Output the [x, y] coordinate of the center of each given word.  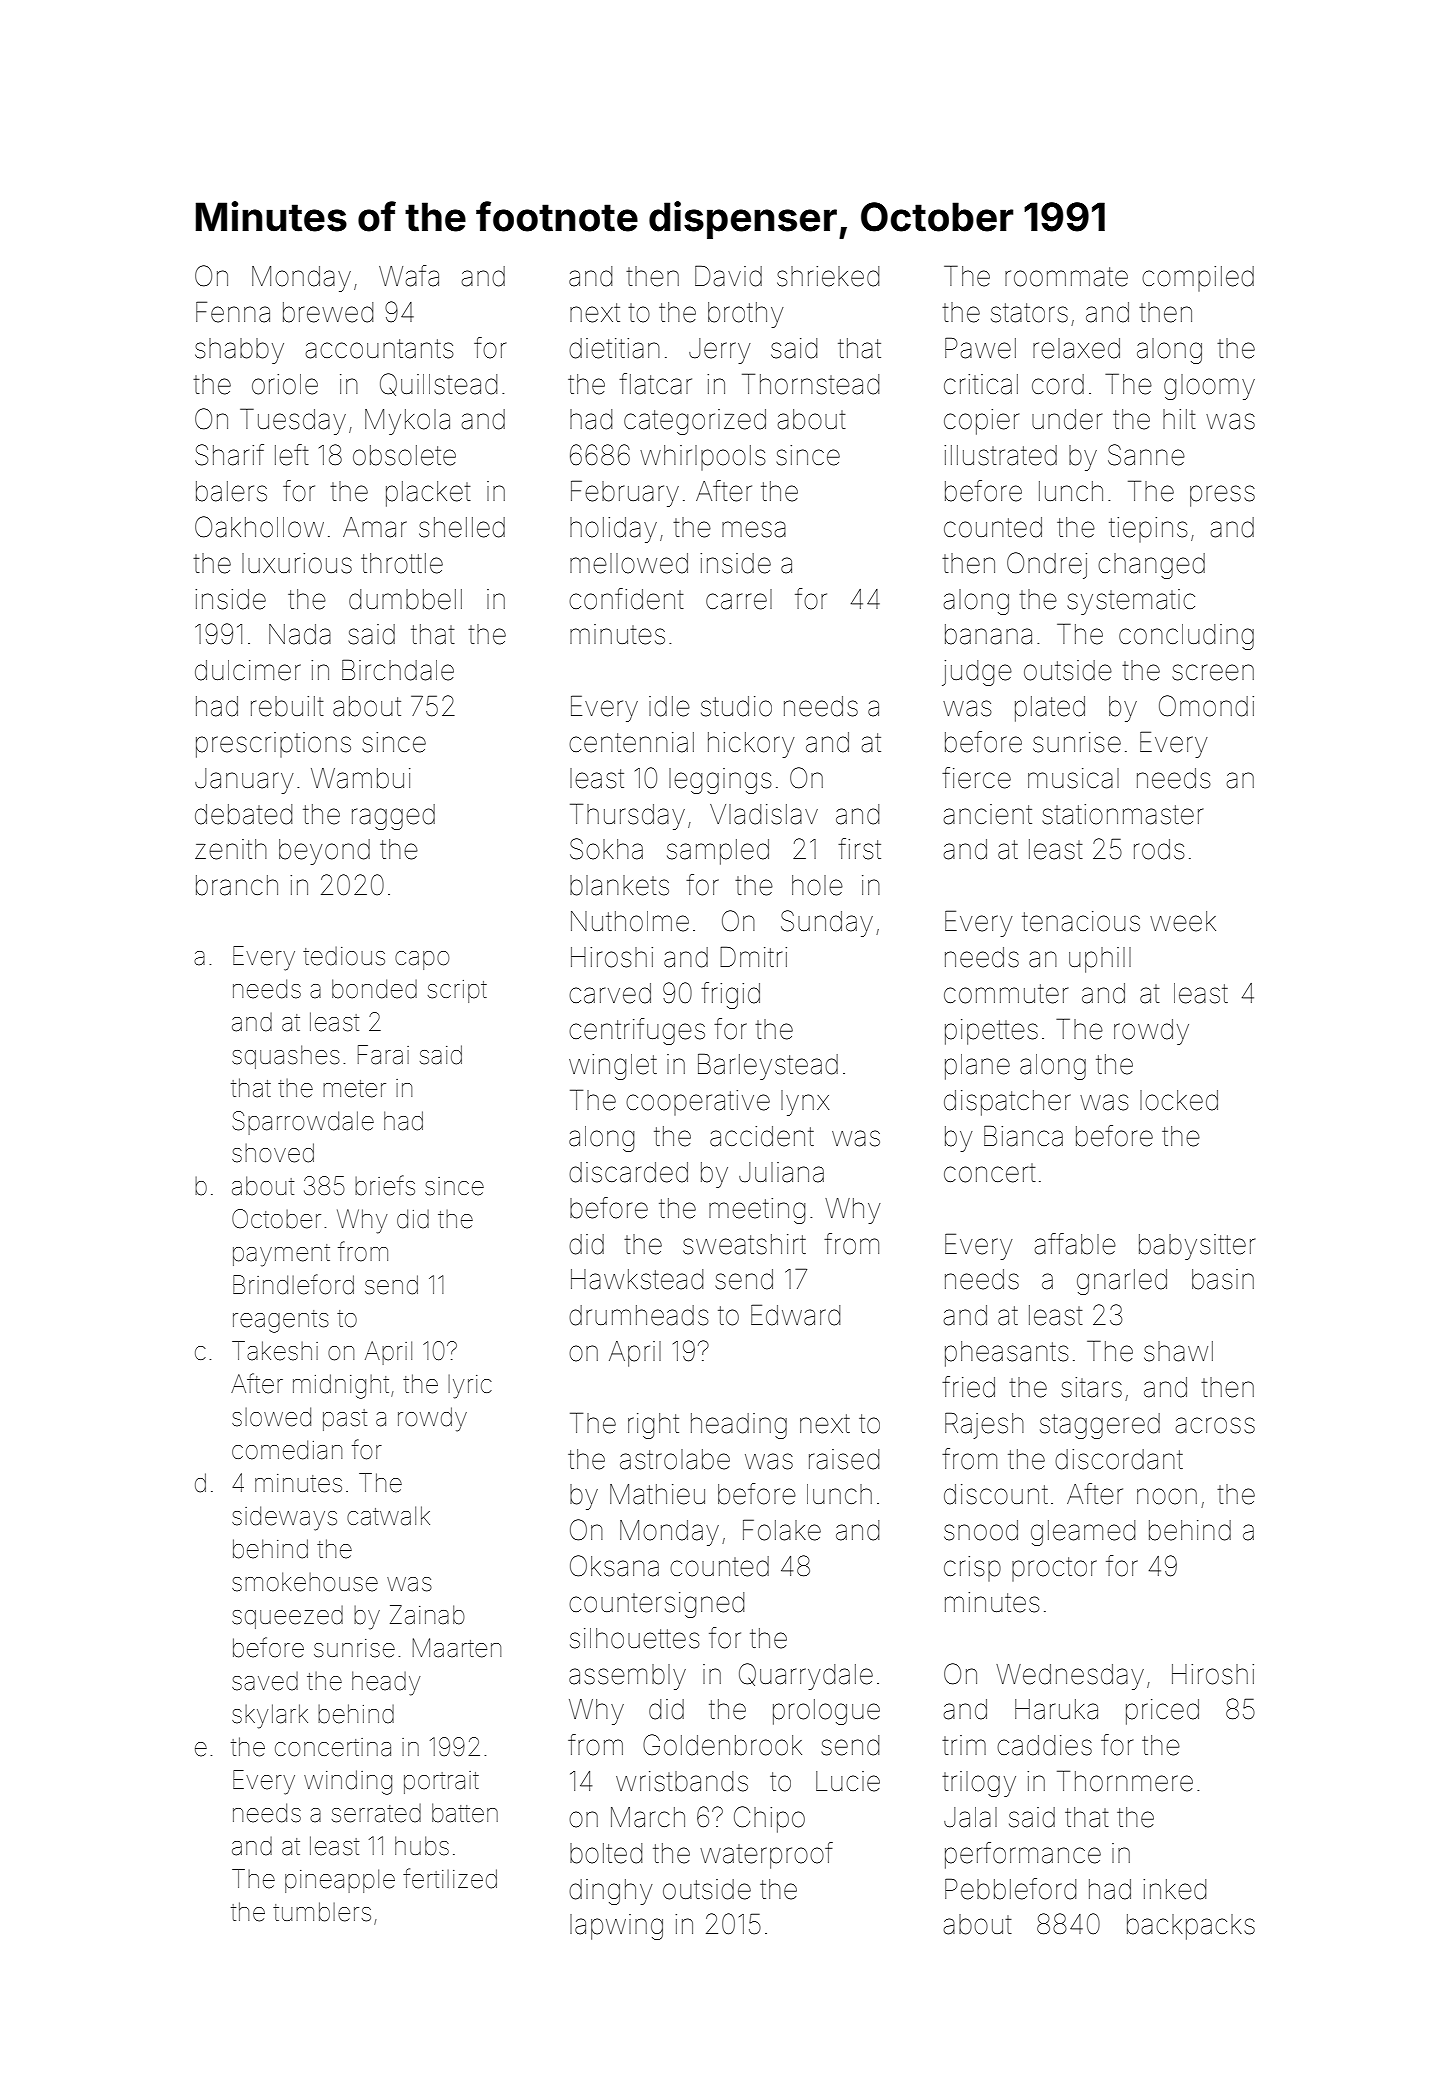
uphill [1100, 960]
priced [1162, 1712]
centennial [631, 742]
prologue [826, 1712]
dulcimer [248, 670]
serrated [376, 1813]
